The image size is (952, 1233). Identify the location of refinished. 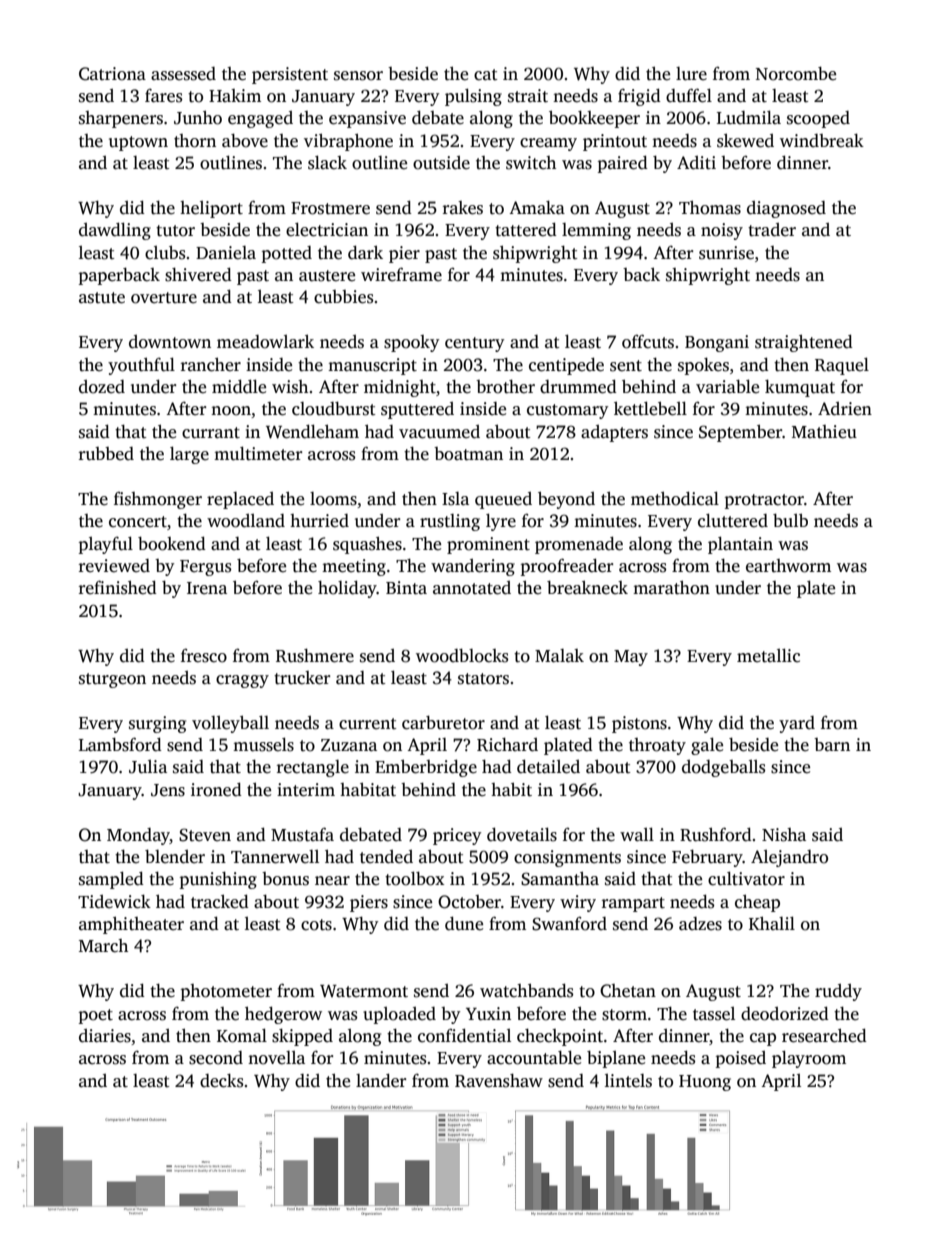
(118, 587).
